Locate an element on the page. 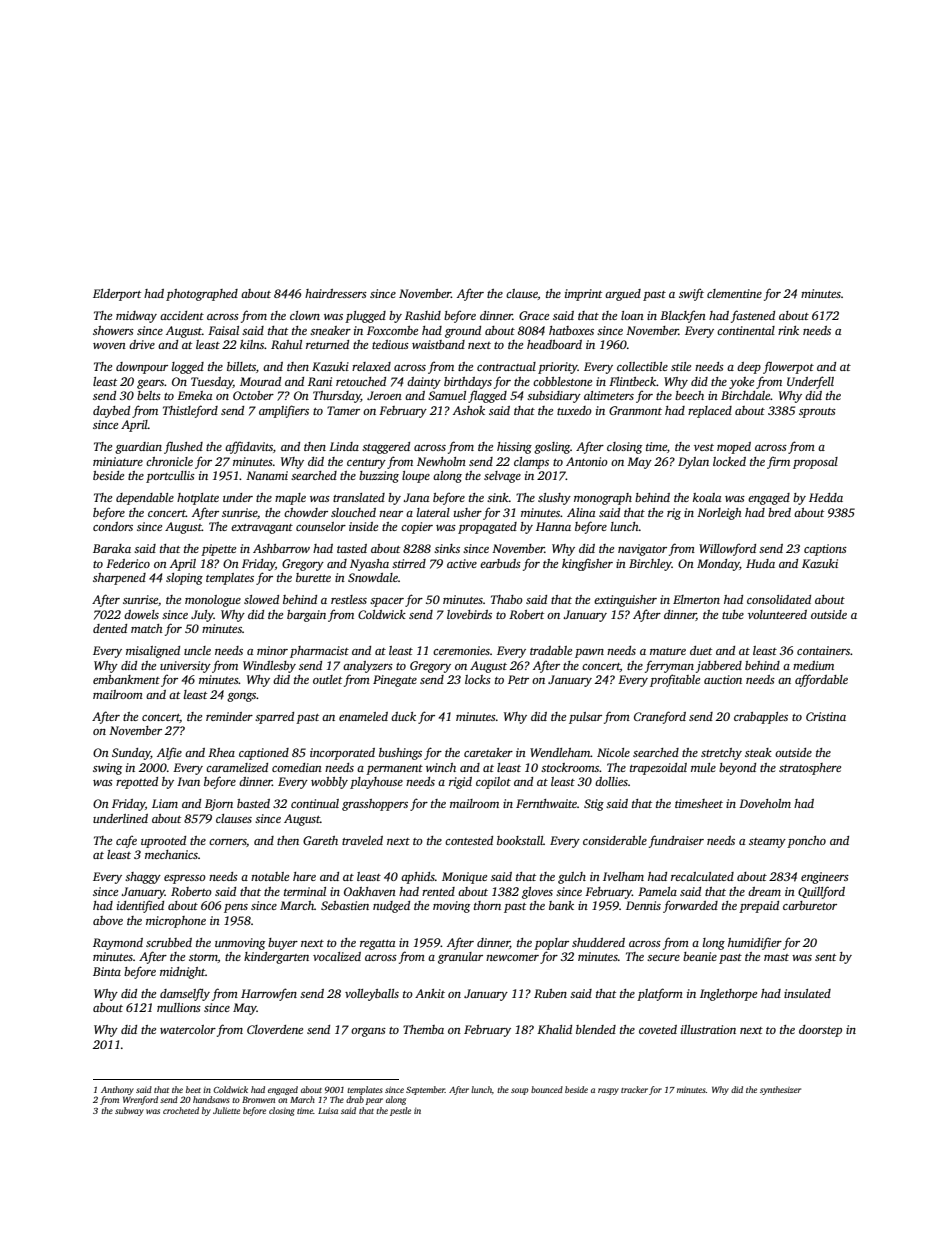 This page has height=1233, width=952. pestle is located at coordinates (400, 1111).
